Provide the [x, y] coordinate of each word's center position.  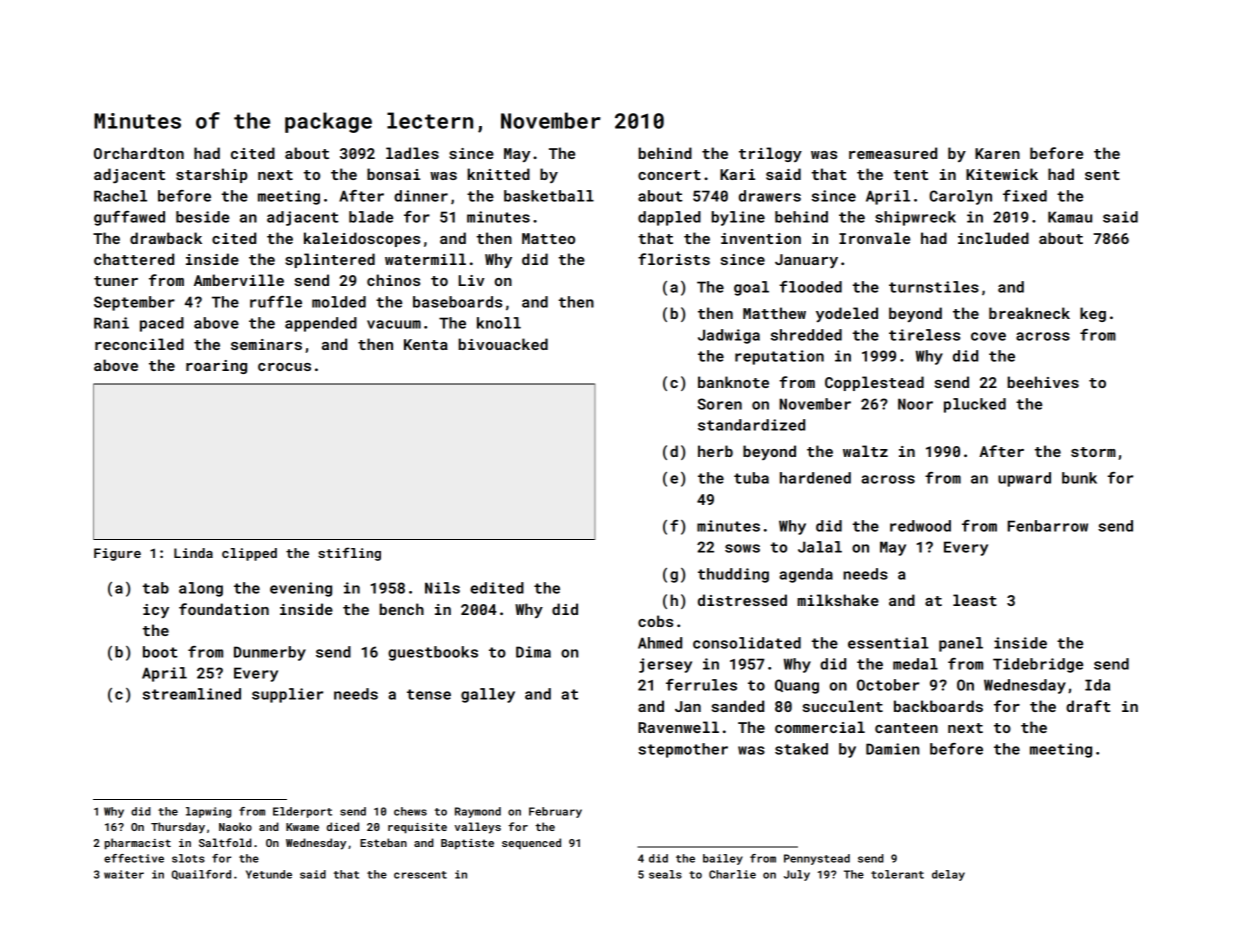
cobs [655, 621]
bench [401, 609]
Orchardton [139, 153]
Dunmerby [270, 653]
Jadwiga [729, 336]
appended [321, 324]
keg [1093, 314]
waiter [124, 874]
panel [961, 644]
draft [1088, 706]
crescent [420, 875]
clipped [249, 554]
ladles [412, 153]
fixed [1025, 196]
